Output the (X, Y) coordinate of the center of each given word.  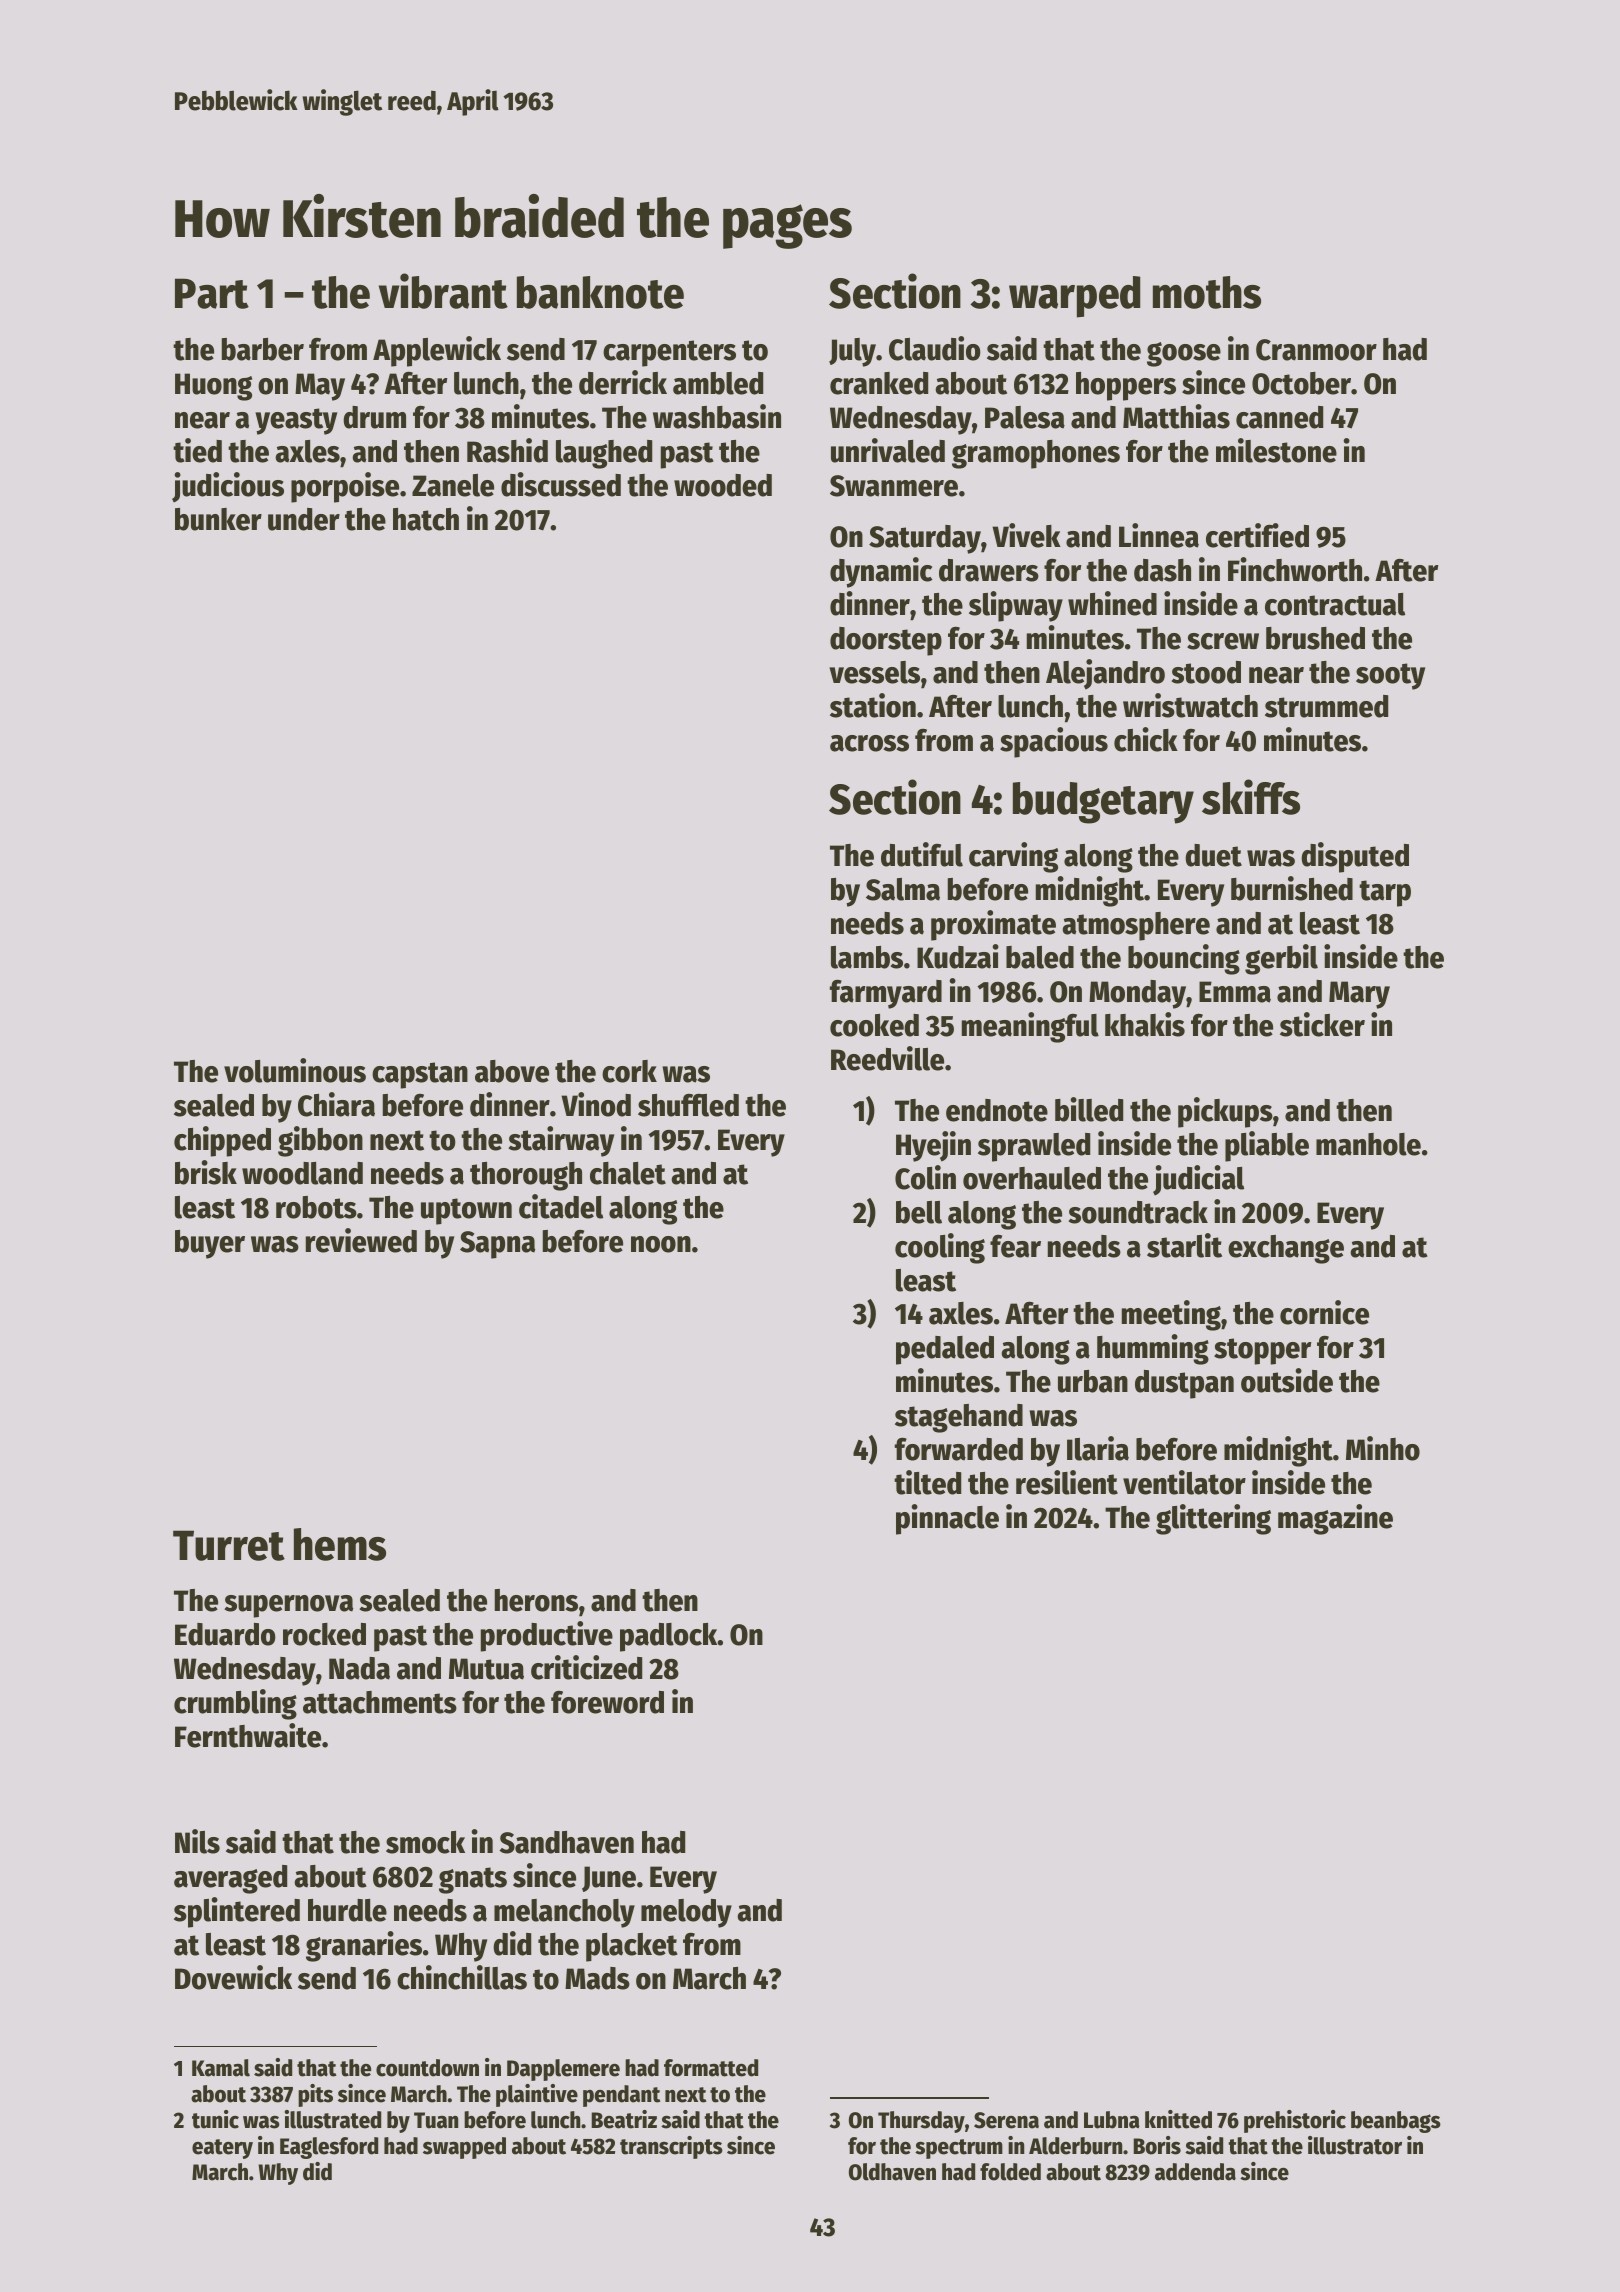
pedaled (945, 1350)
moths (1207, 292)
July (852, 352)
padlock (669, 1637)
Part (212, 293)
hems (340, 1544)
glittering (1213, 1519)
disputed (1355, 857)
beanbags (1396, 2122)
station (873, 705)
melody (686, 1913)
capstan (420, 1075)
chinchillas (462, 1977)
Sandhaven (567, 1842)
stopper (1262, 1351)
